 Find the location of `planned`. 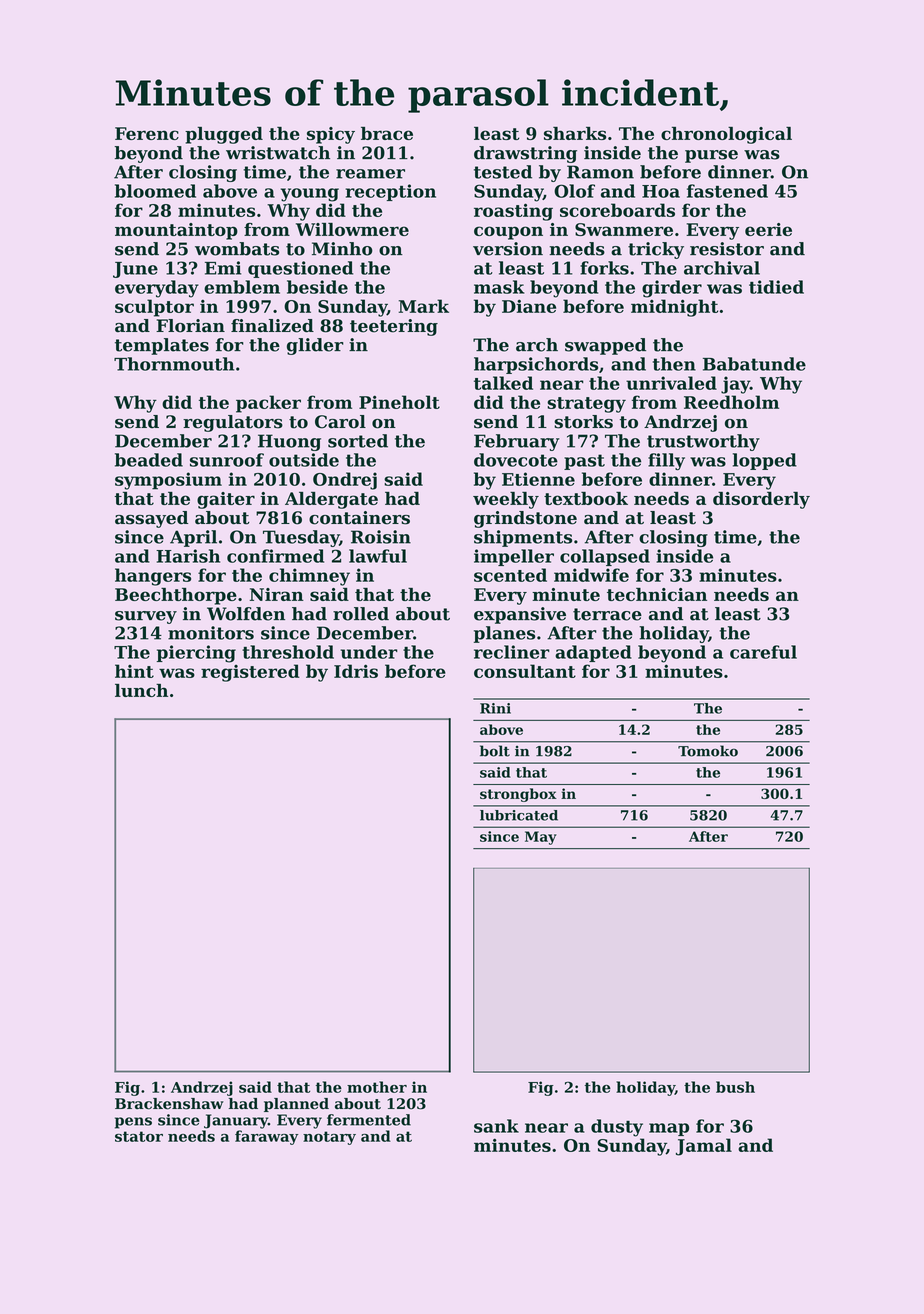

planned is located at coordinates (296, 1105).
